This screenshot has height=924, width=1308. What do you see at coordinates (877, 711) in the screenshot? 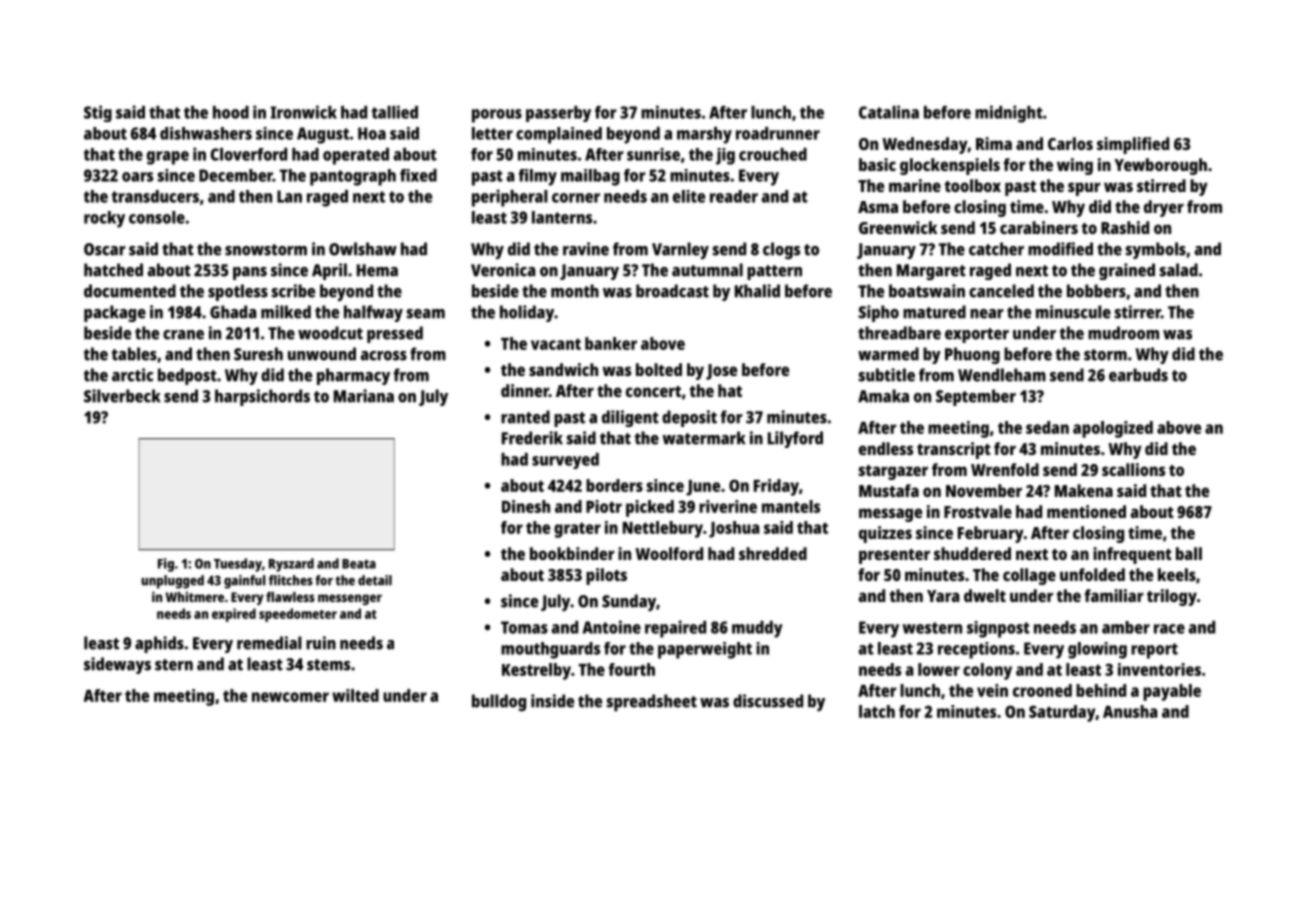
I see `latch` at bounding box center [877, 711].
